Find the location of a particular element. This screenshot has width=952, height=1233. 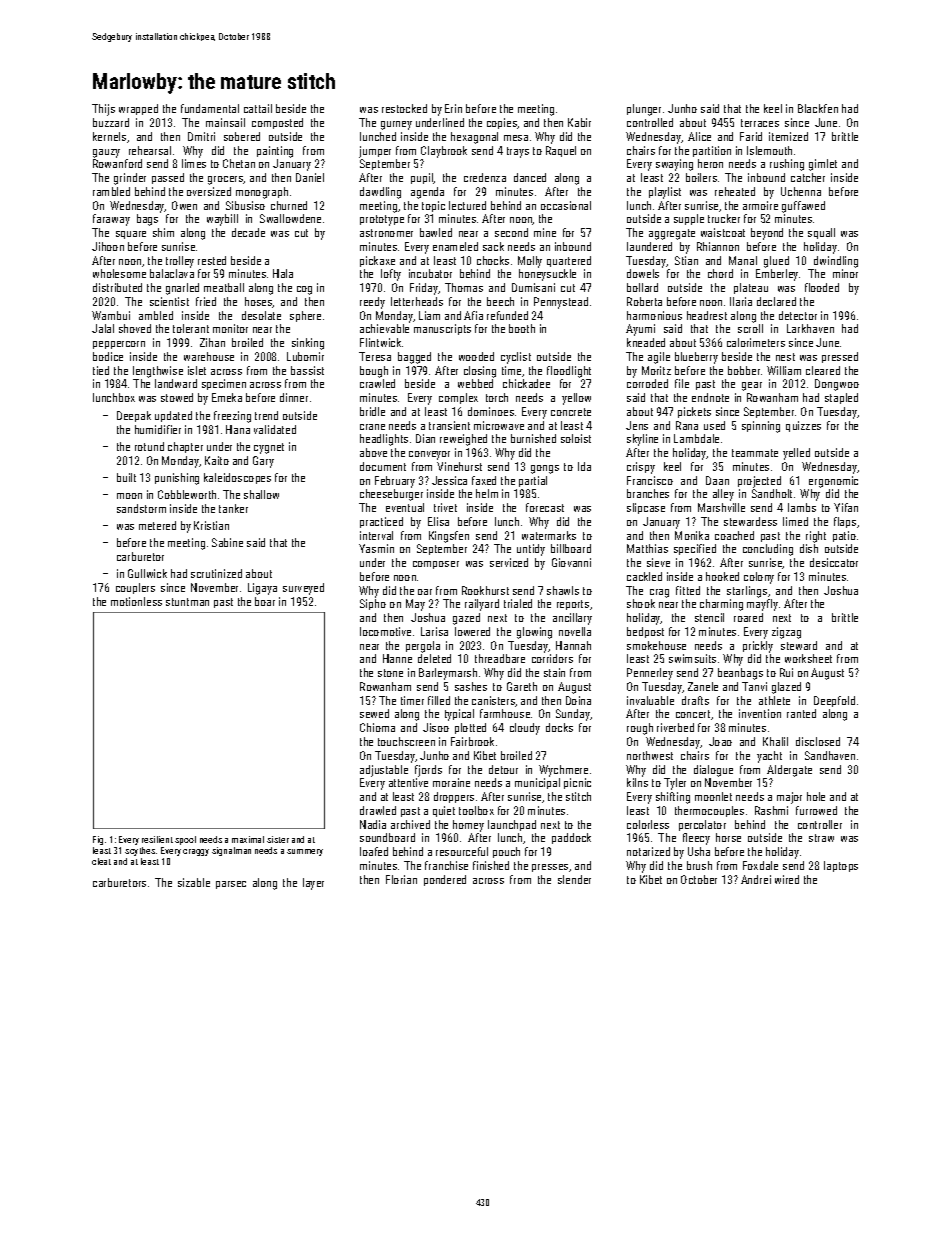

waybill is located at coordinates (222, 220).
